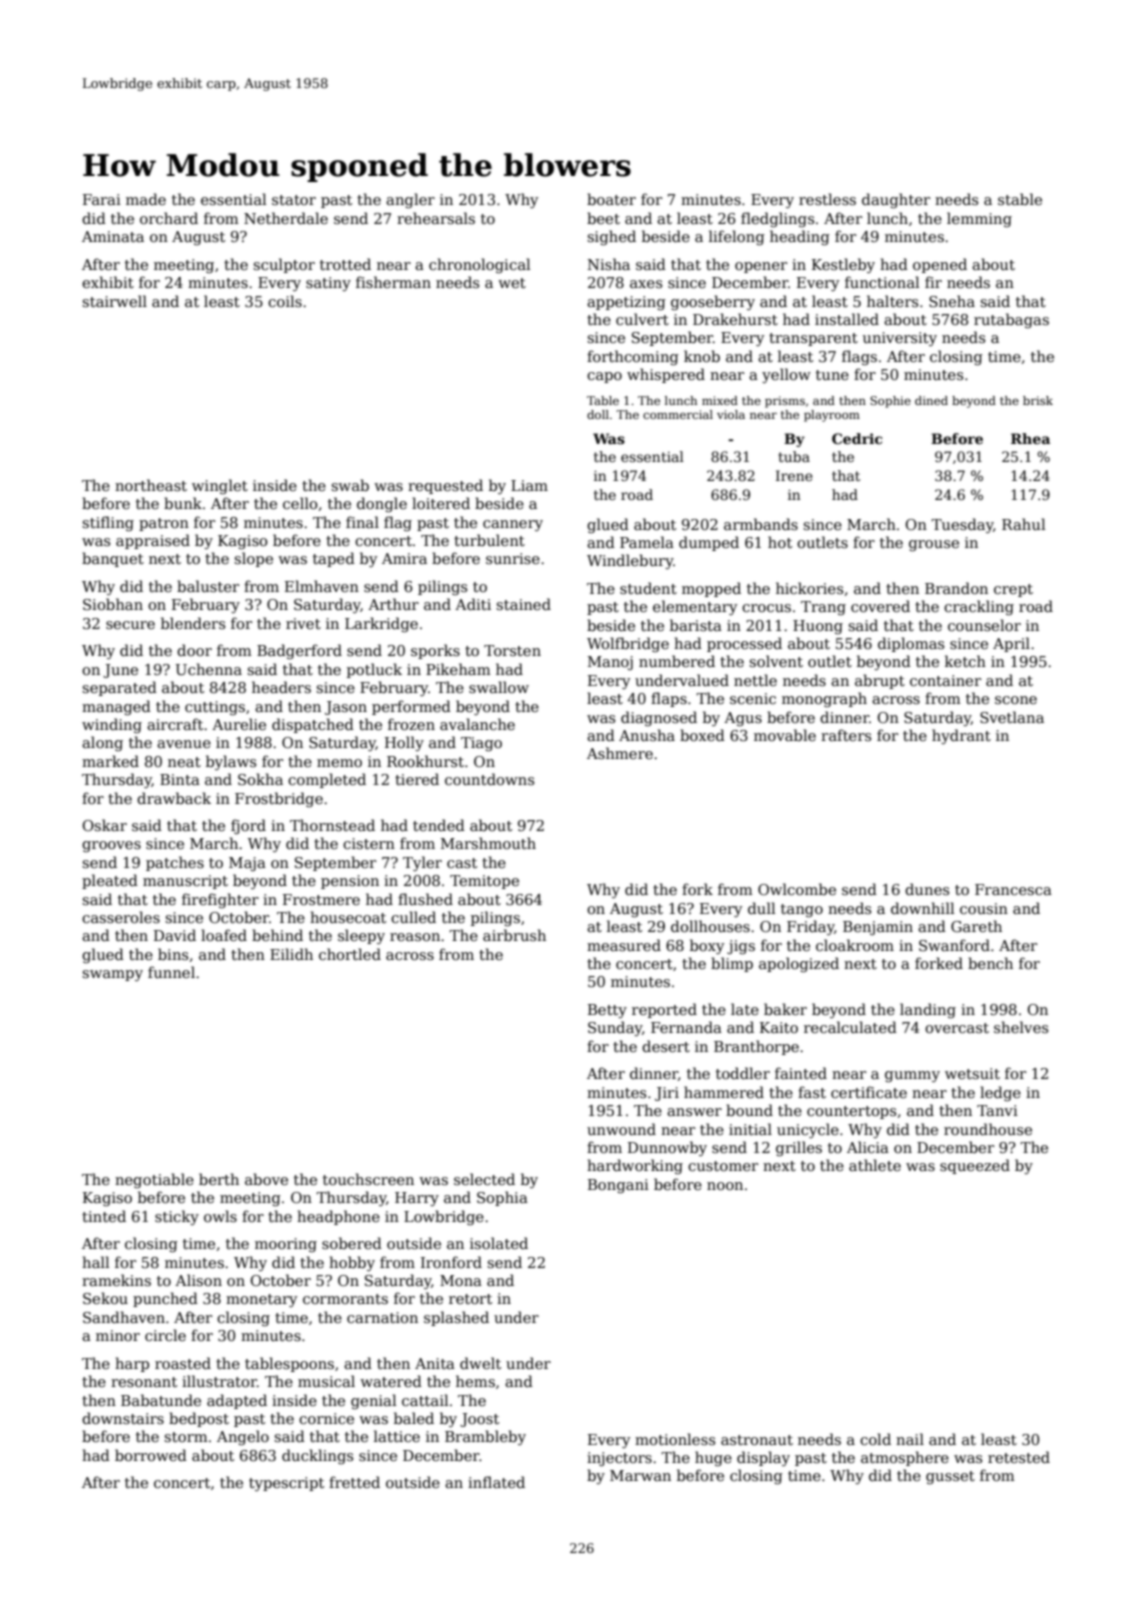 This screenshot has width=1139, height=1611. What do you see at coordinates (285, 301) in the screenshot?
I see `coils` at bounding box center [285, 301].
